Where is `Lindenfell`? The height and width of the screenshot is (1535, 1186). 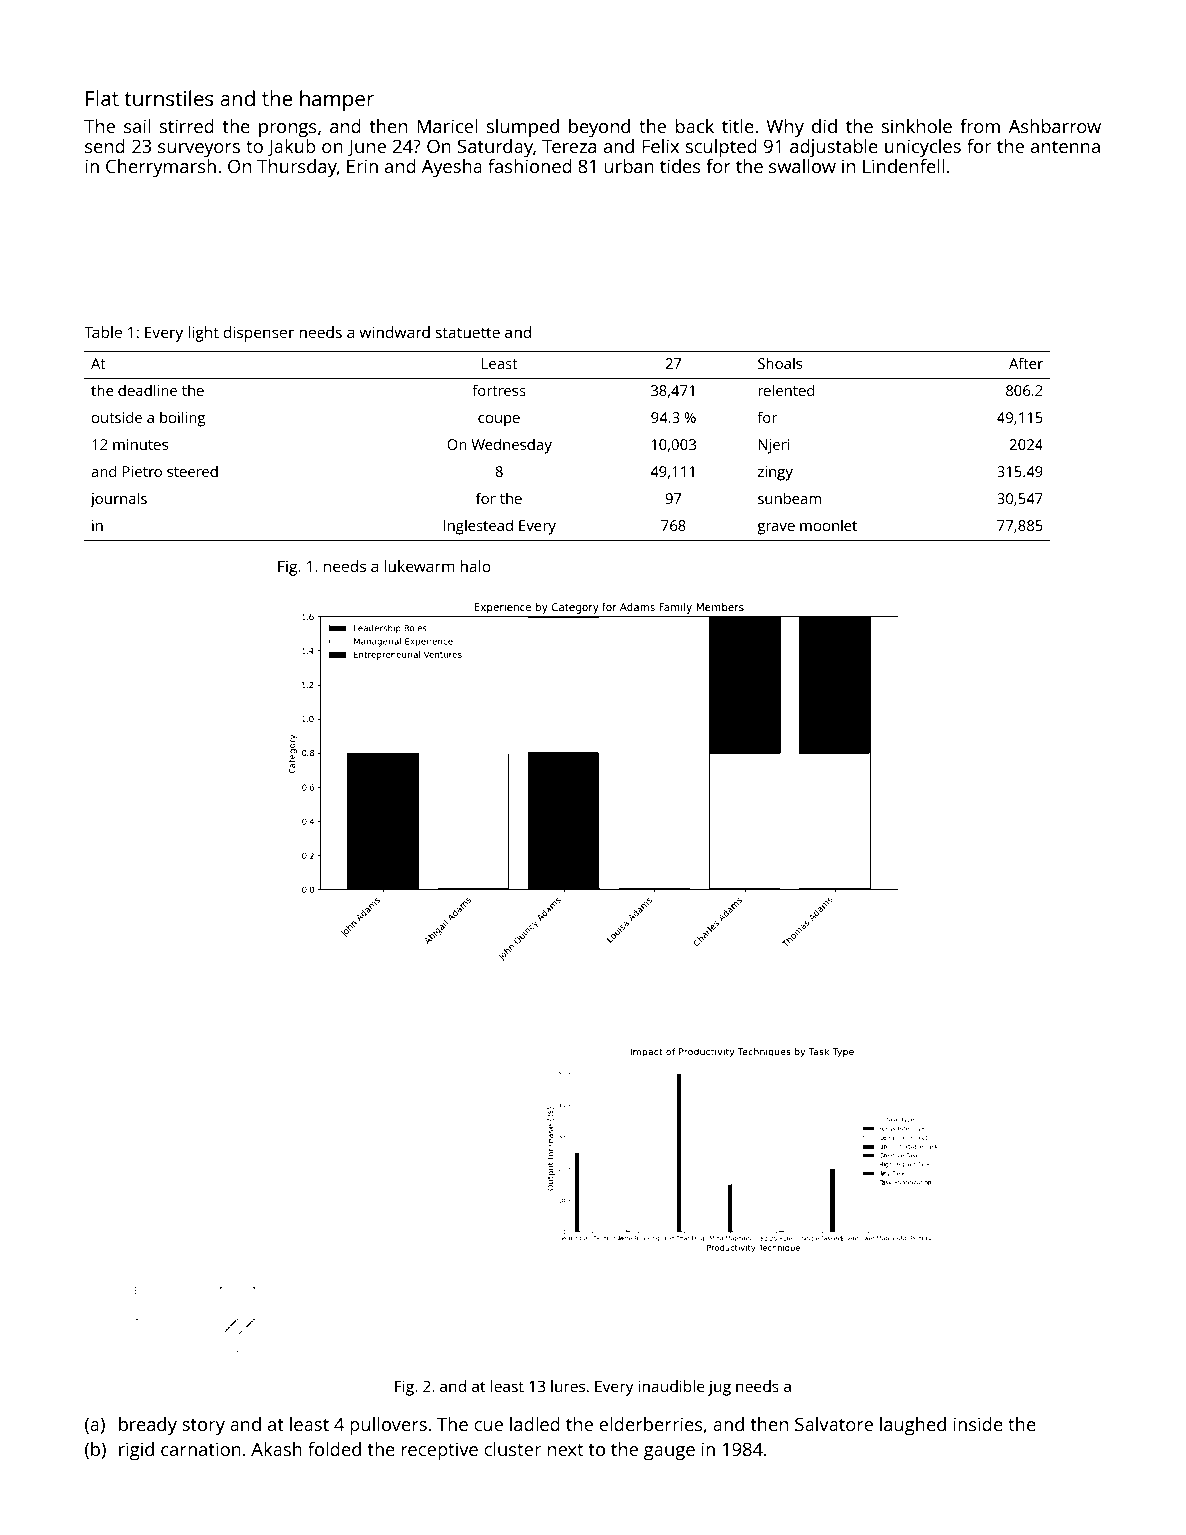
Lindenfell is located at coordinates (903, 166).
